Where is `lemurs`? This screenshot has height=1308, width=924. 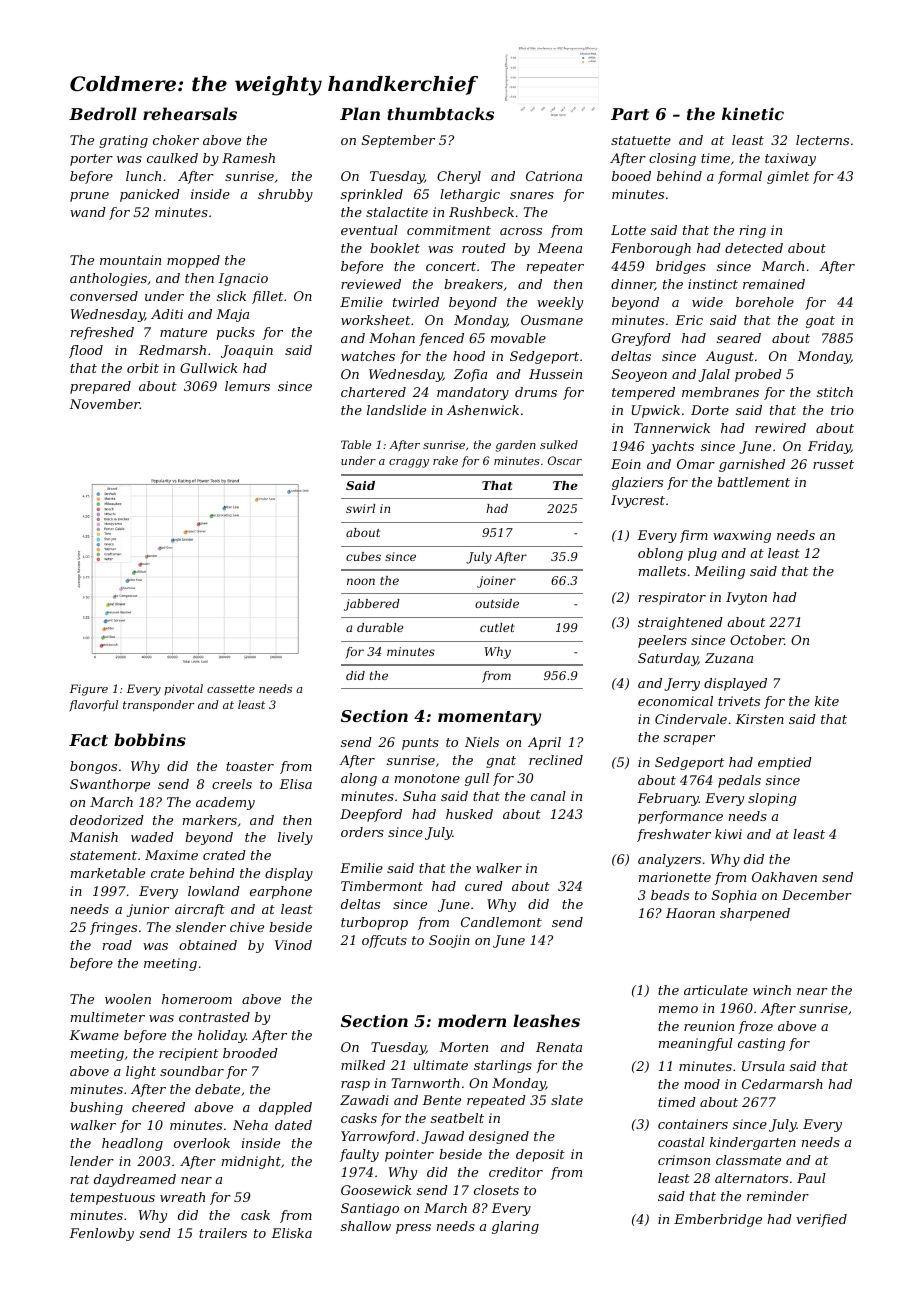 lemurs is located at coordinates (247, 386).
